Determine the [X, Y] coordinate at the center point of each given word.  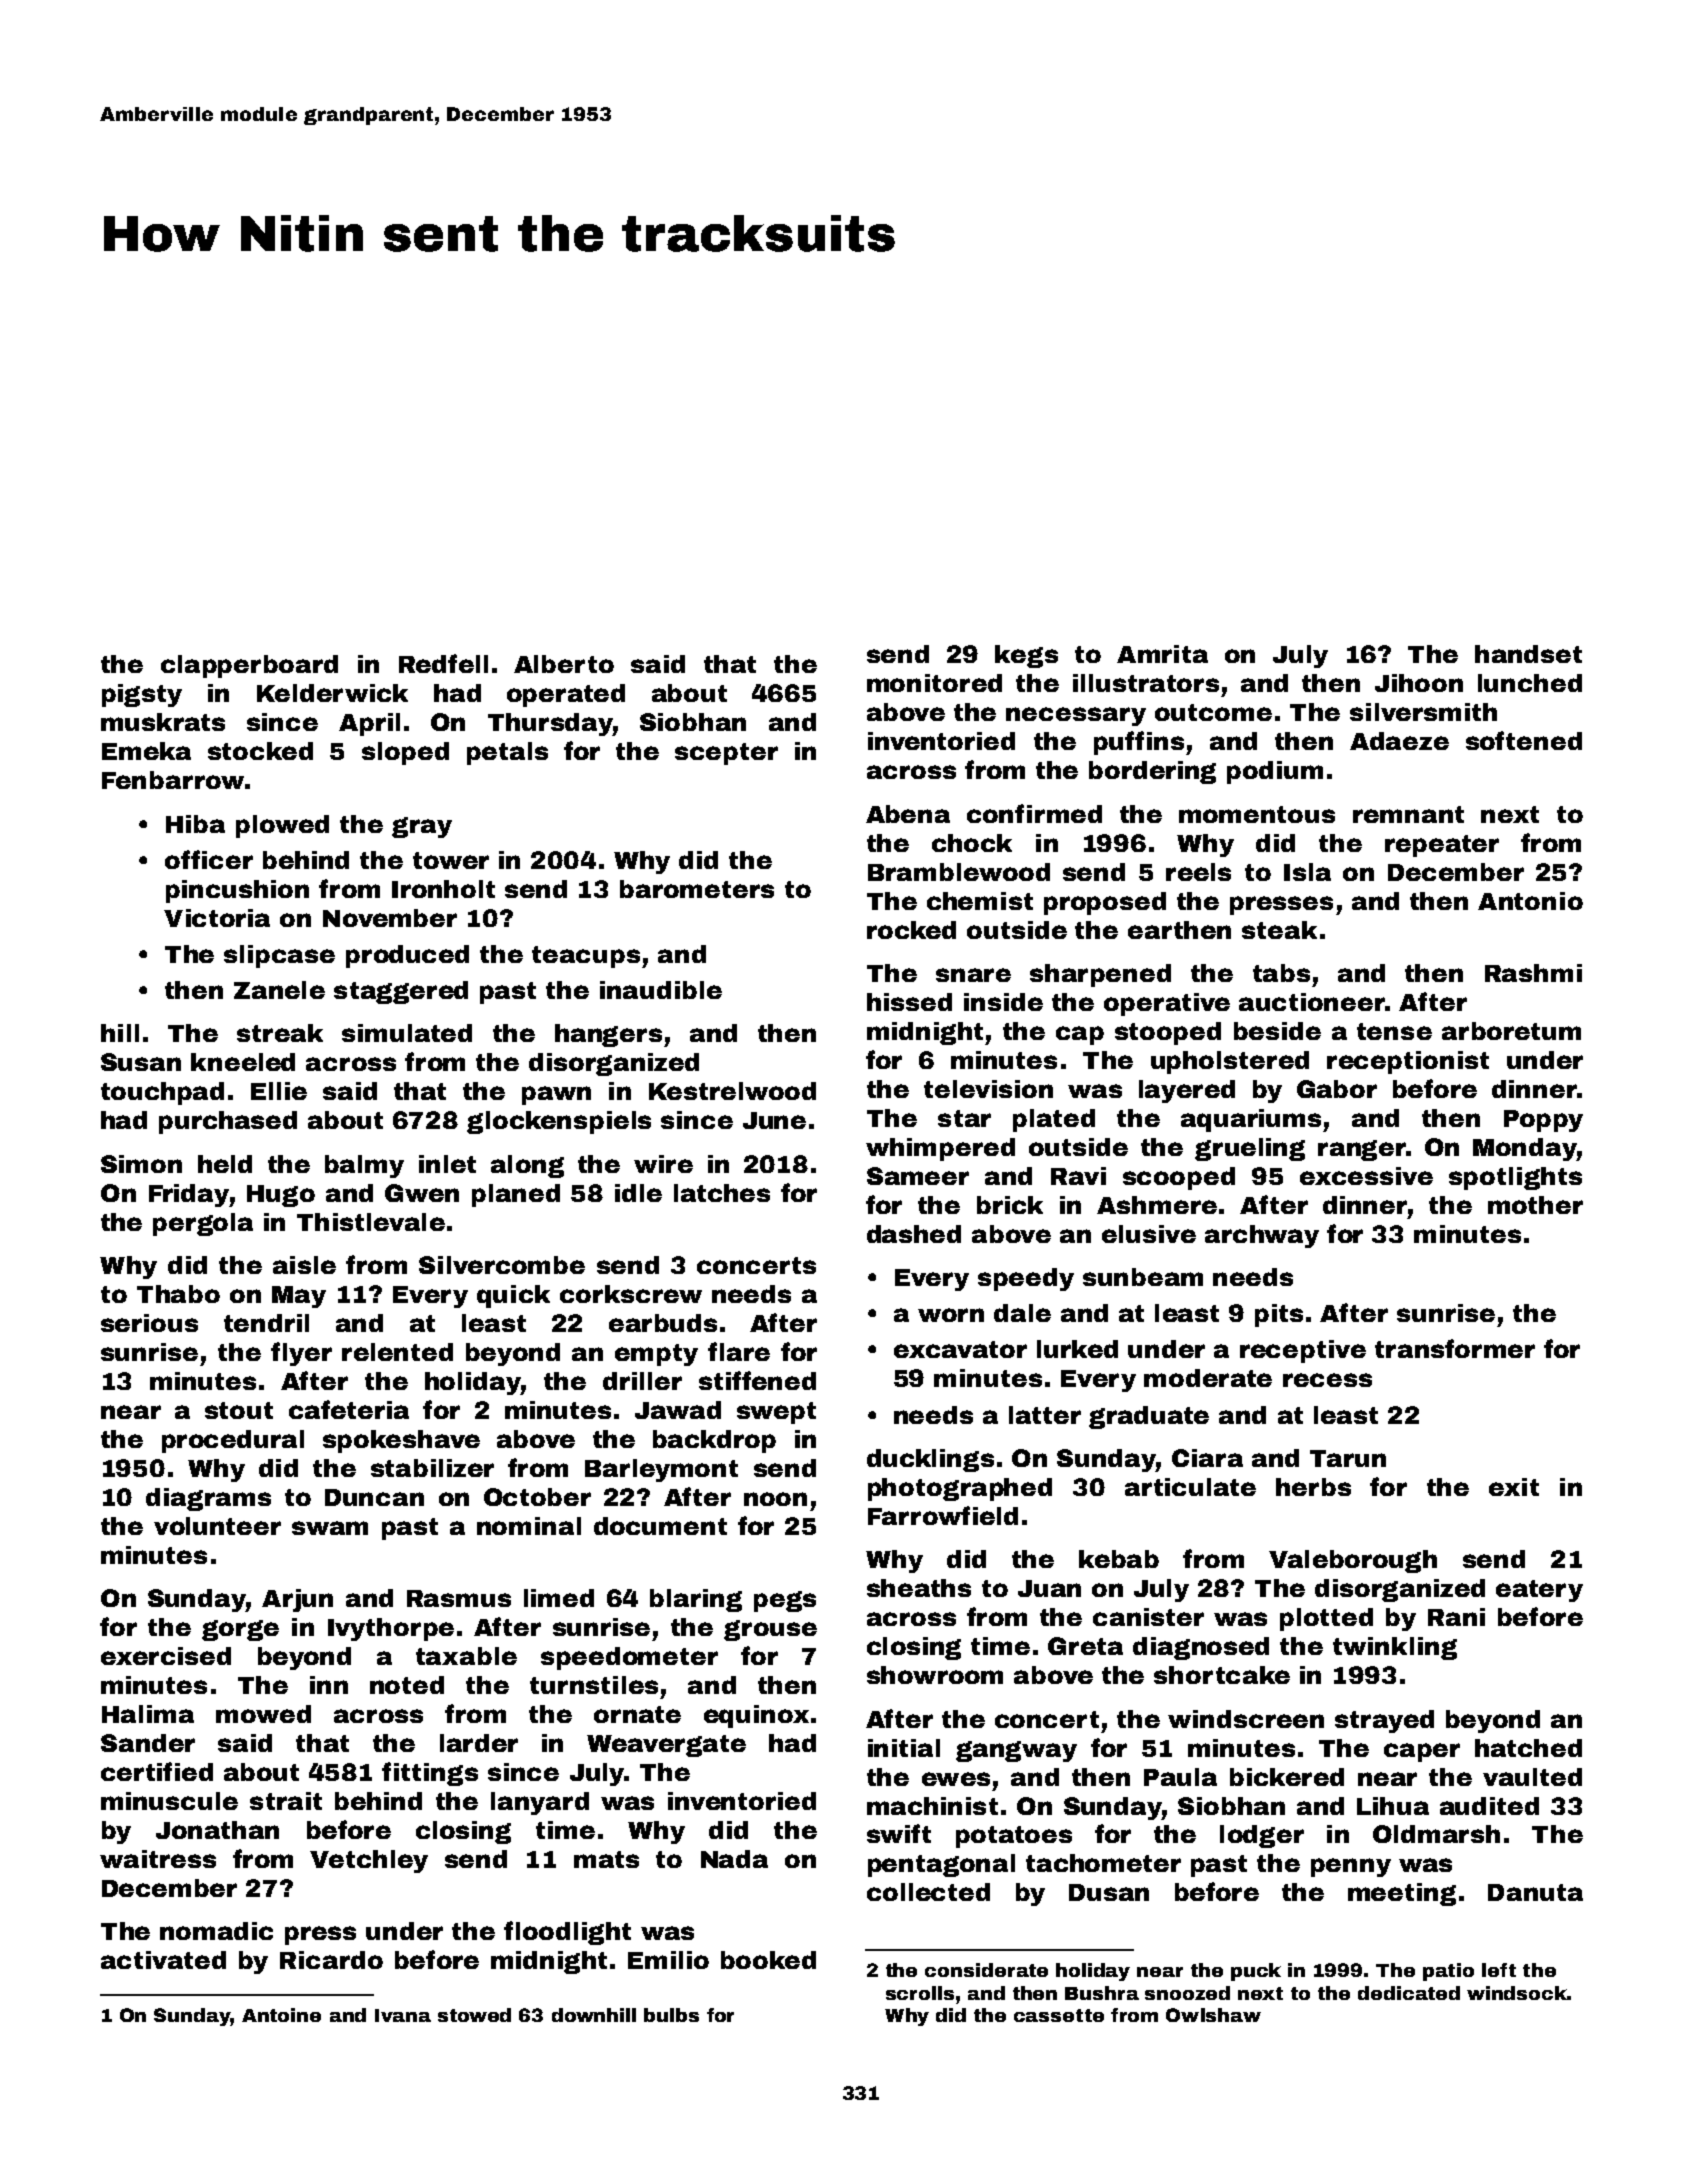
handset [1528, 654]
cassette [1059, 2015]
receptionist [1408, 1062]
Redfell [443, 663]
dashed [914, 1234]
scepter [726, 754]
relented [397, 1352]
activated [163, 1960]
